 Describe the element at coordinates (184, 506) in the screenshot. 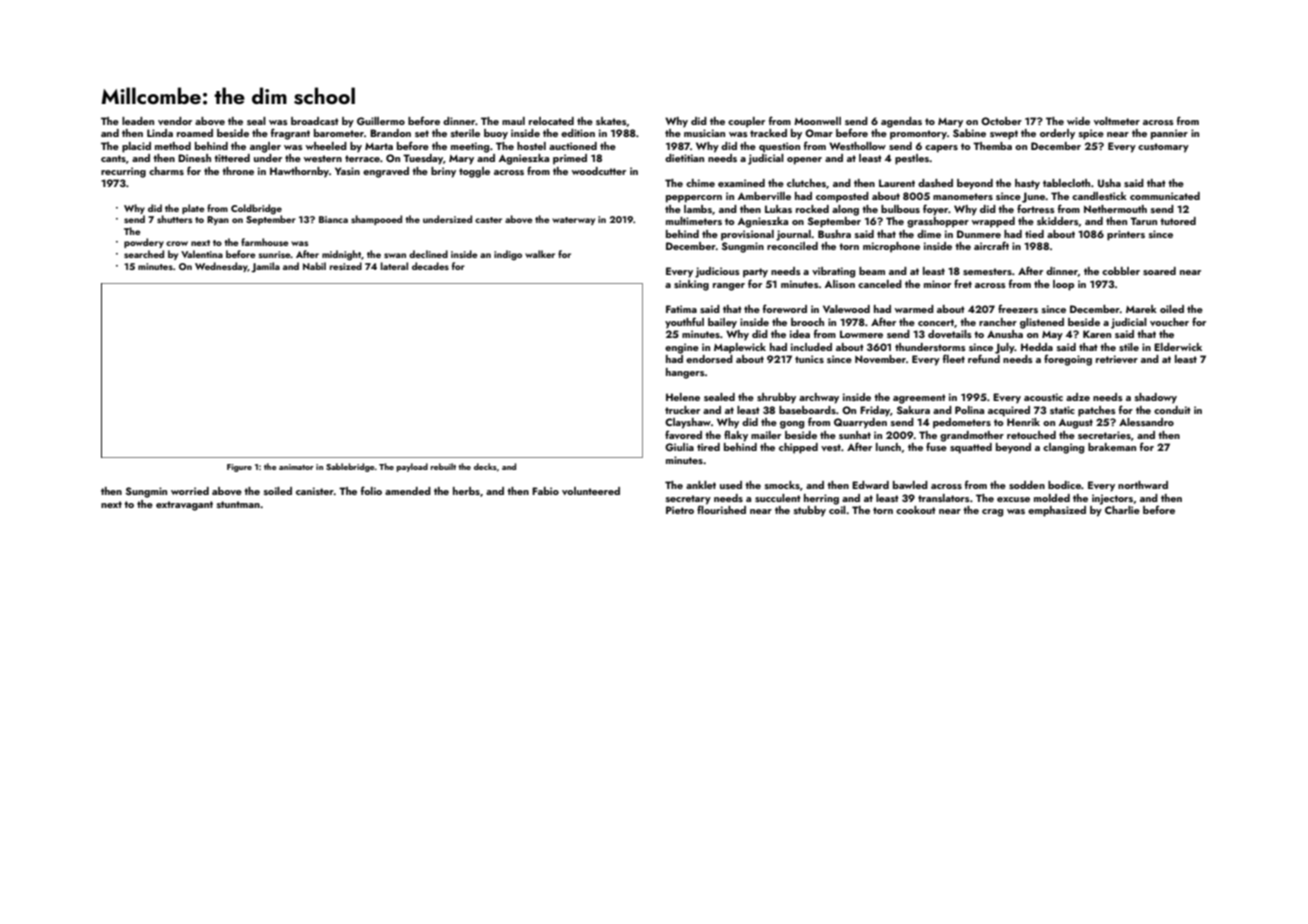

I see `extravagant` at that location.
